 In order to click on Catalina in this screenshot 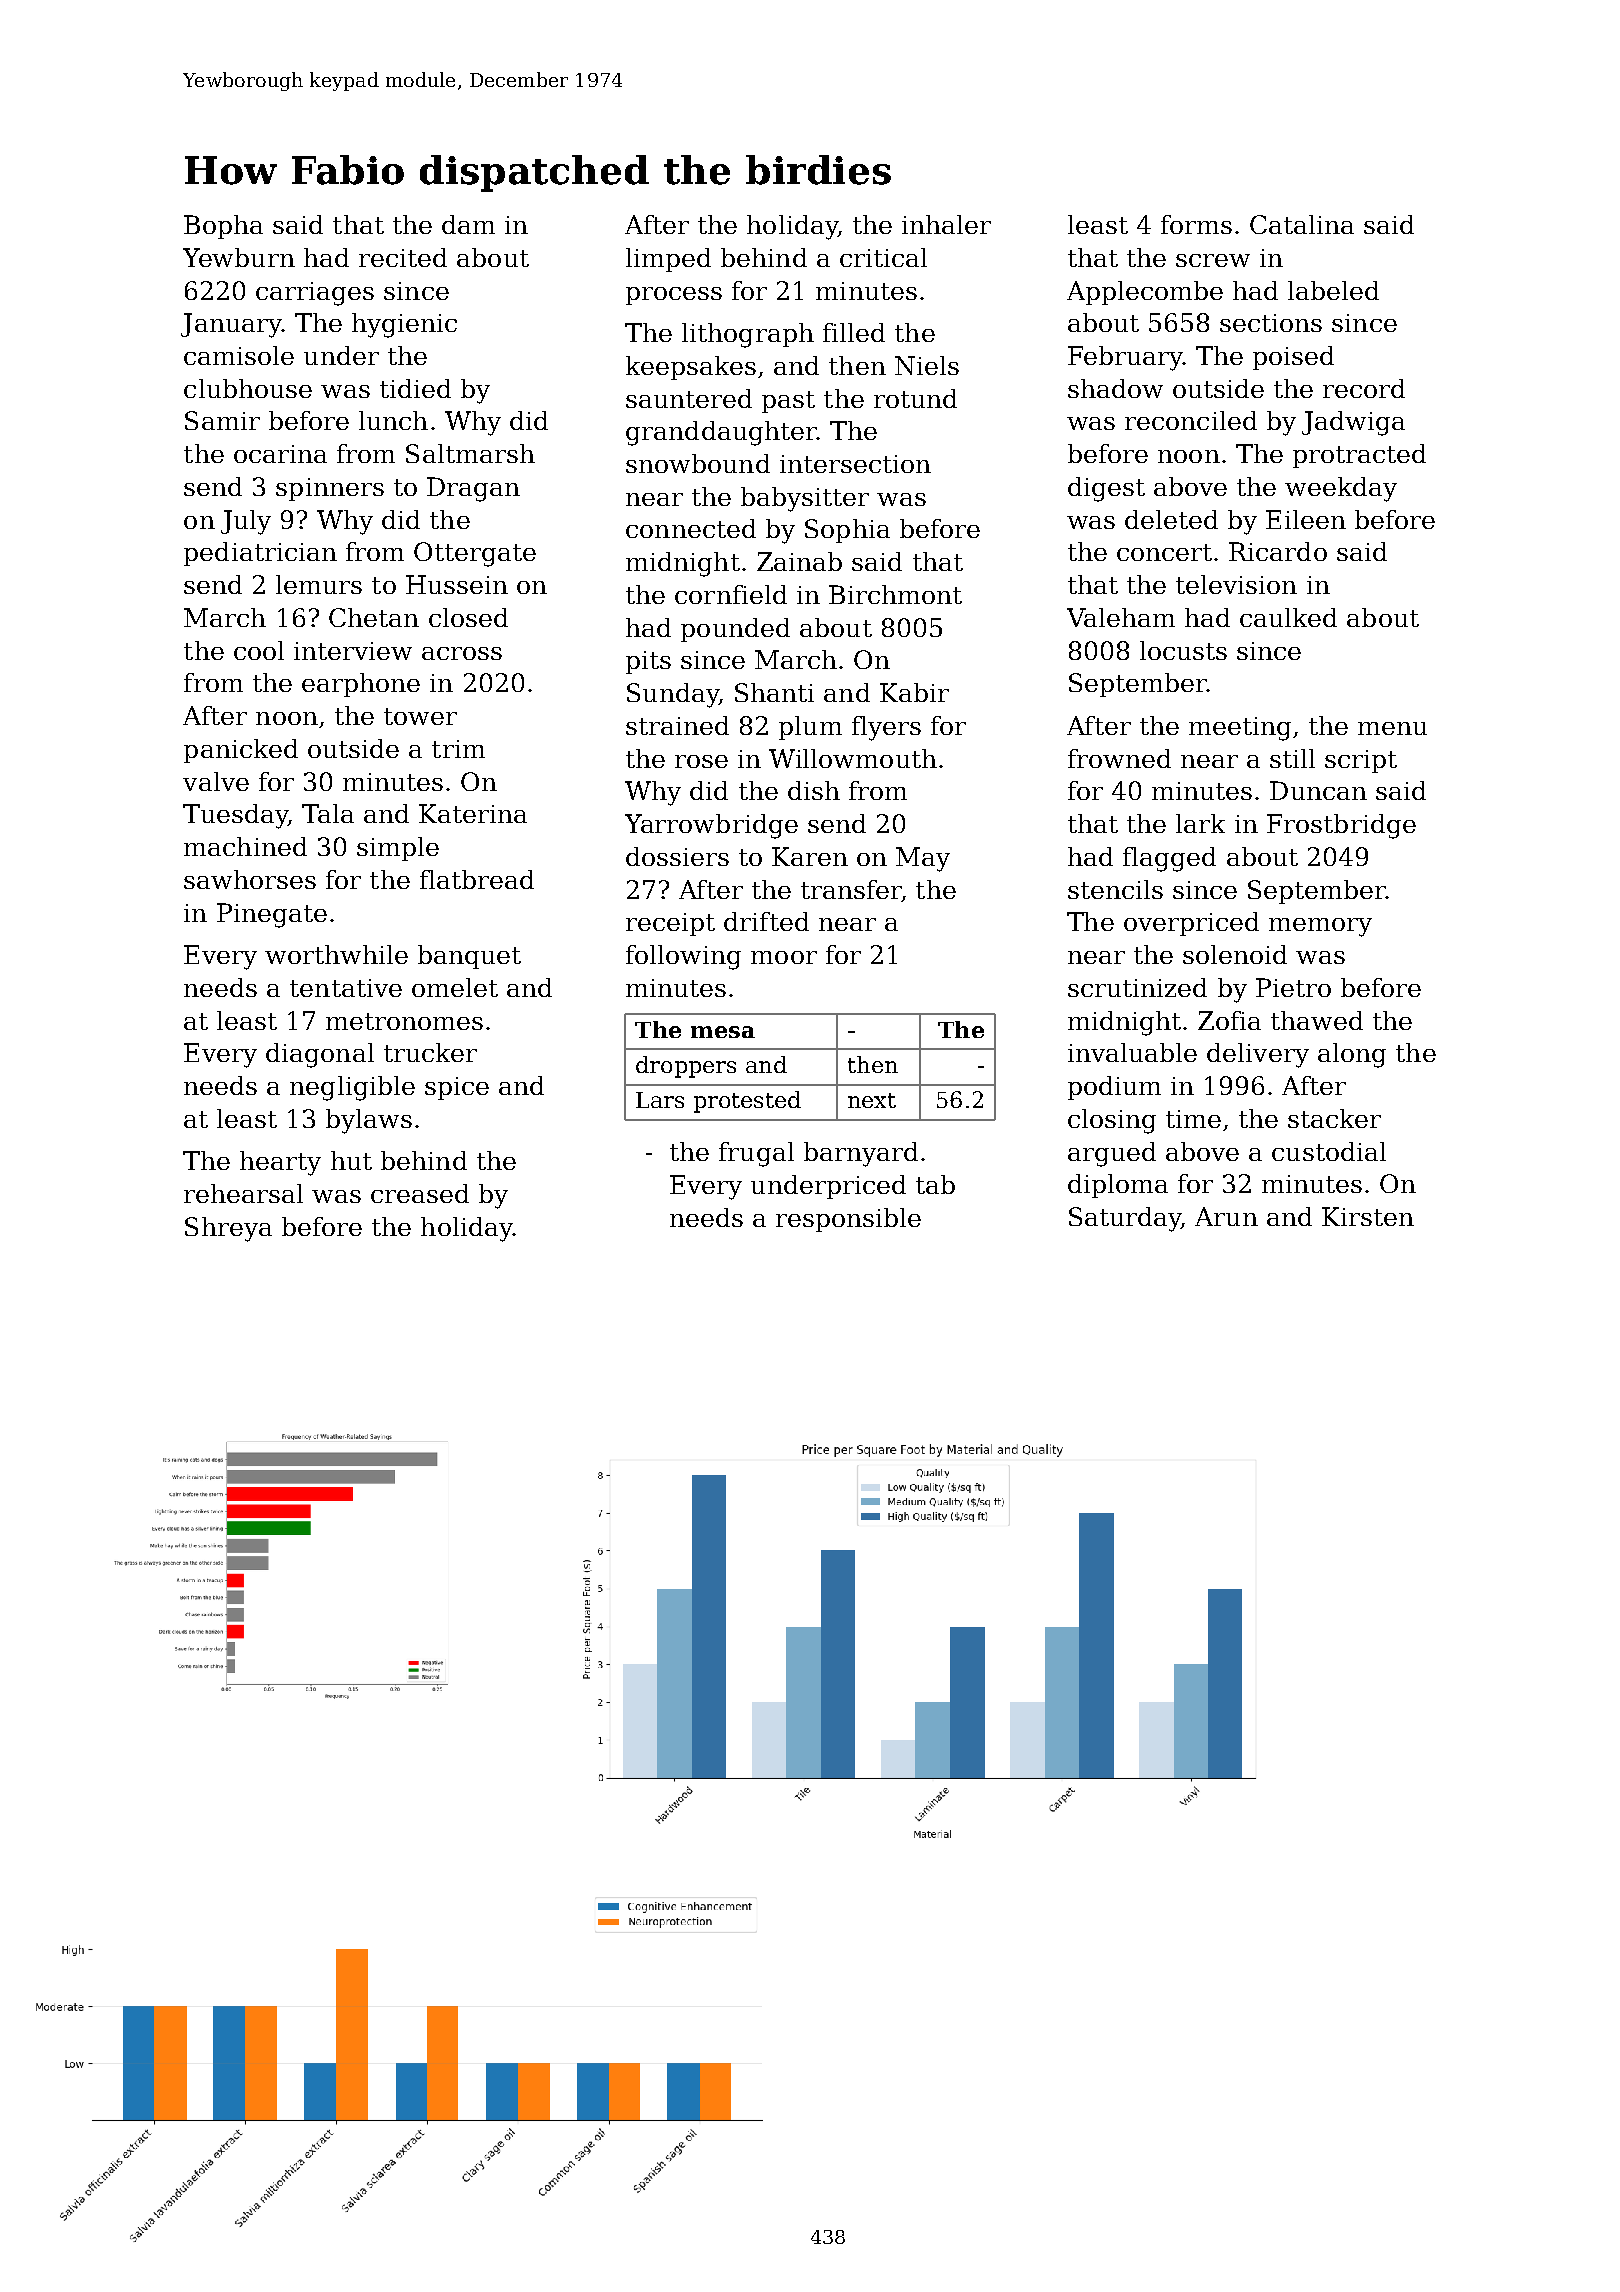, I will do `click(1302, 224)`.
